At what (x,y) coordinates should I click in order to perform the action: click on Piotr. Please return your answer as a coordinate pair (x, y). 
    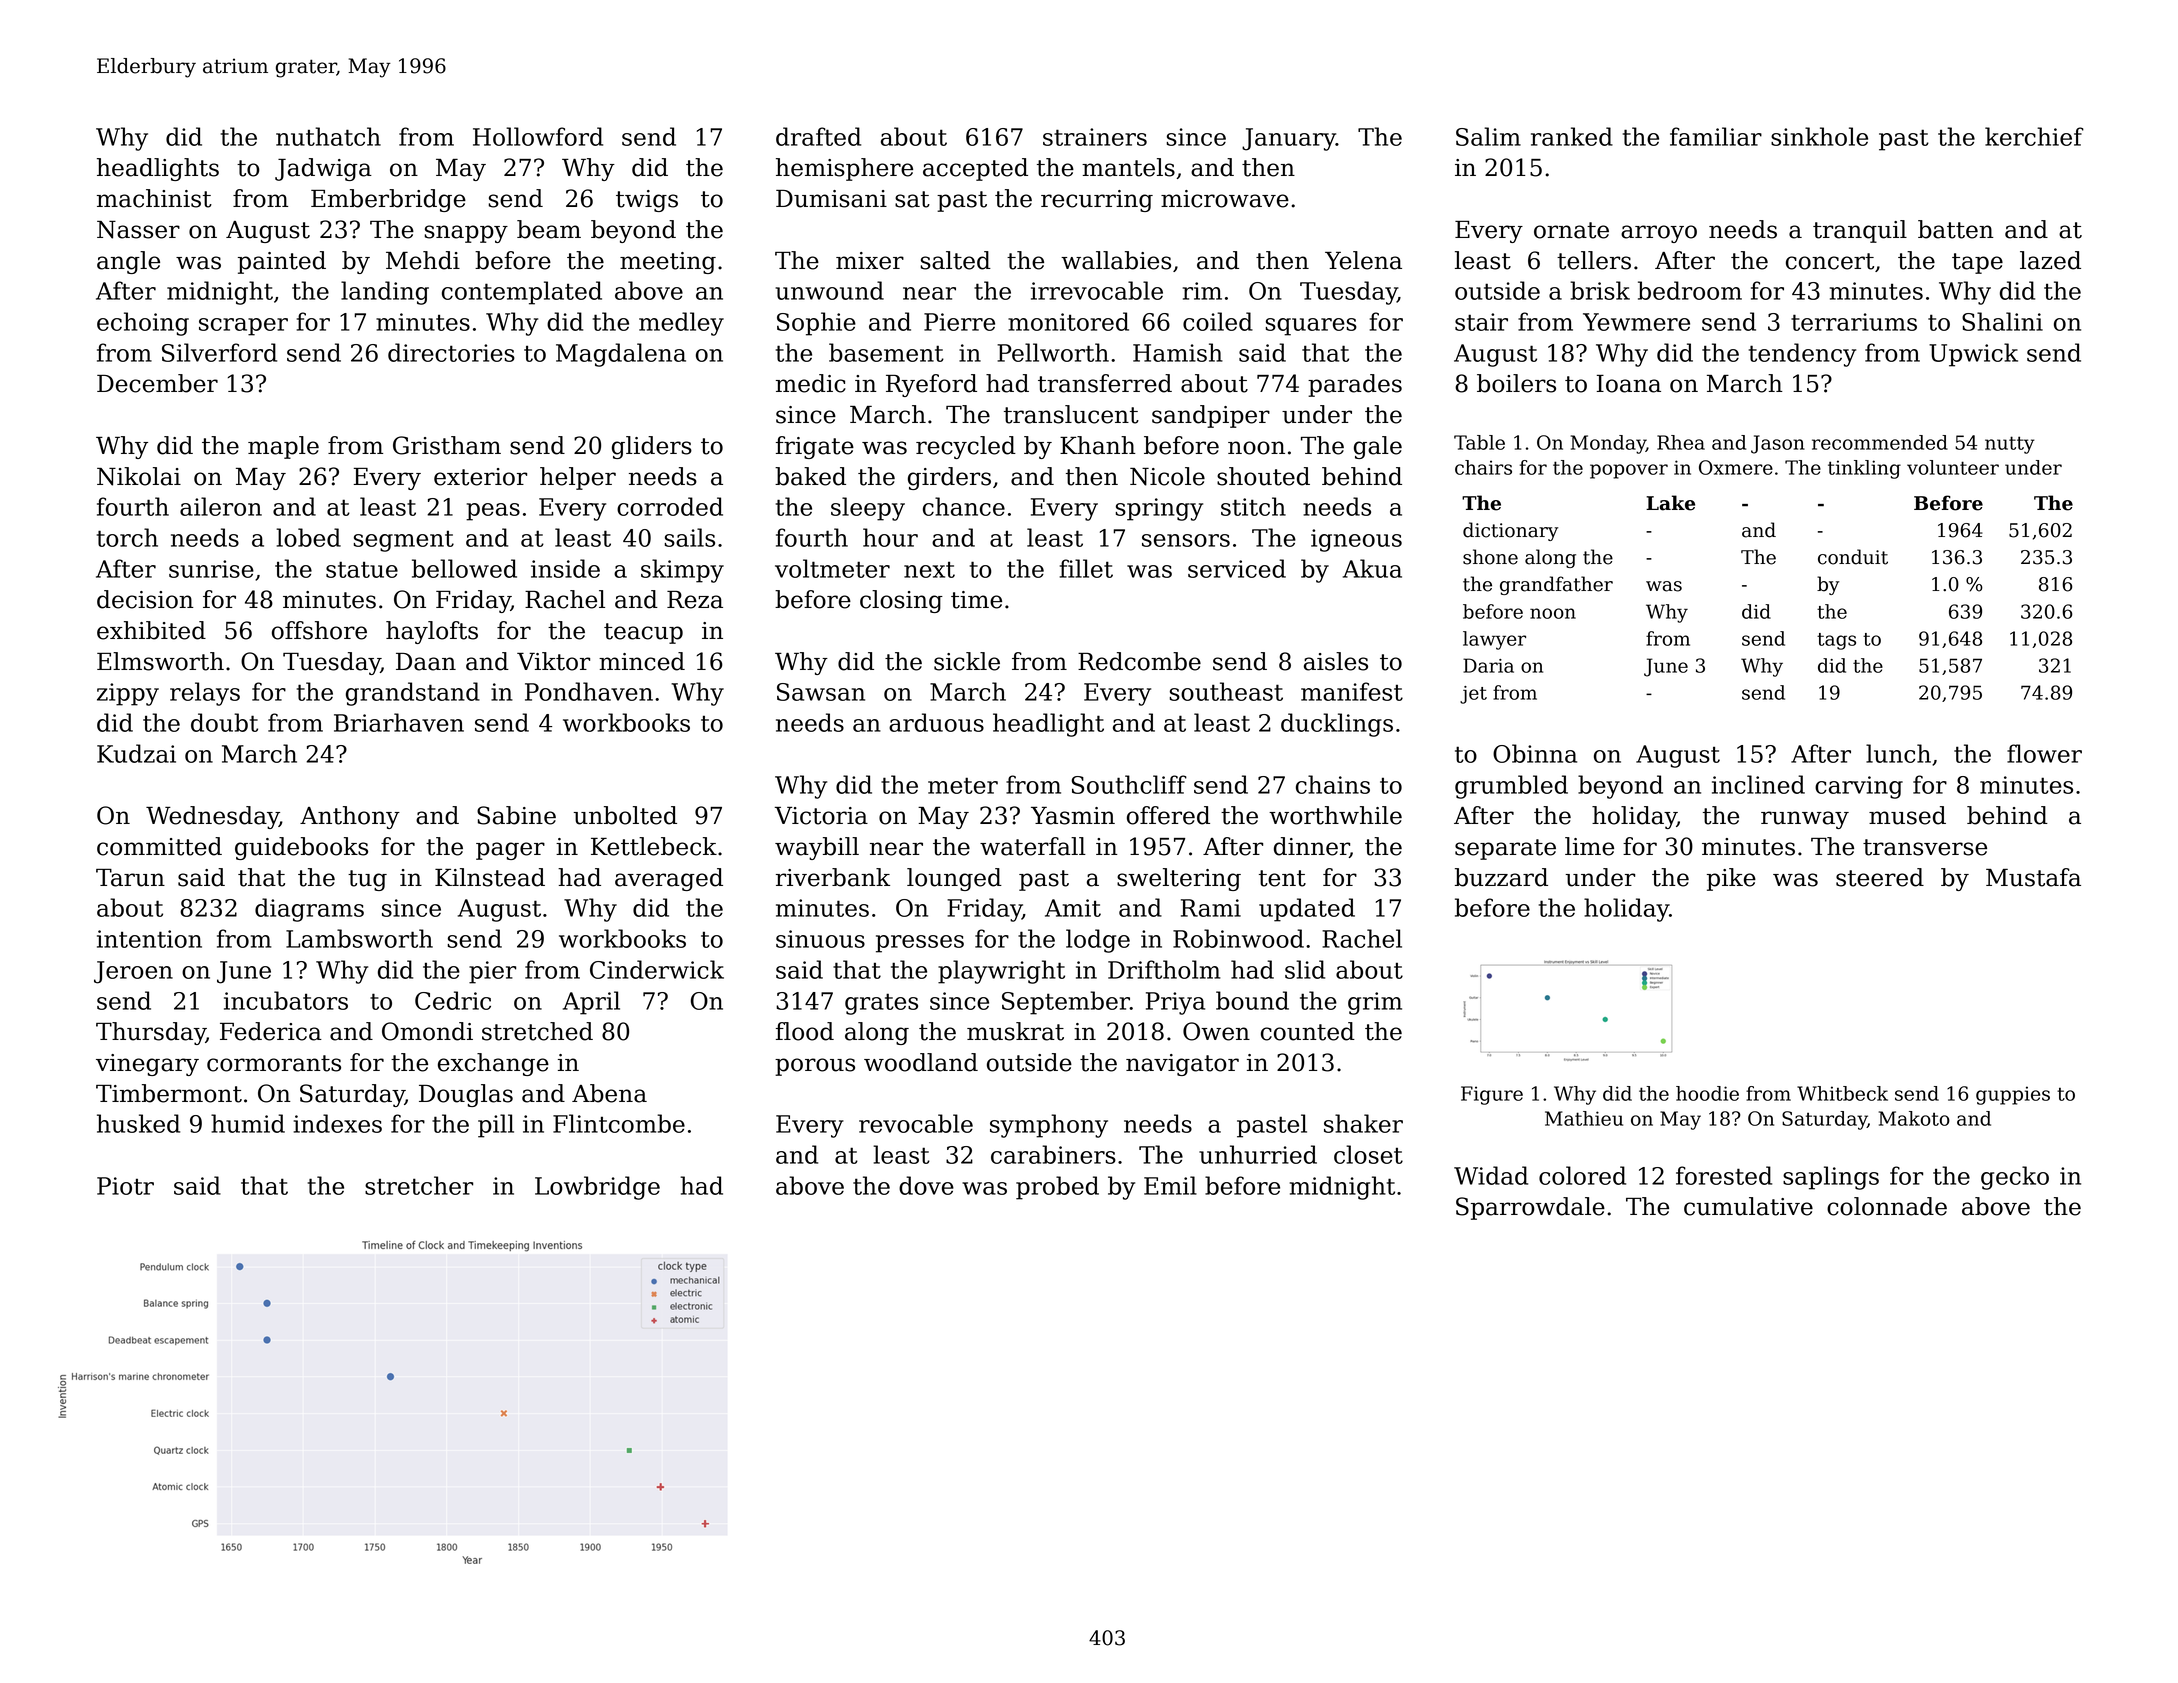
    Looking at the image, I should click on (125, 1186).
